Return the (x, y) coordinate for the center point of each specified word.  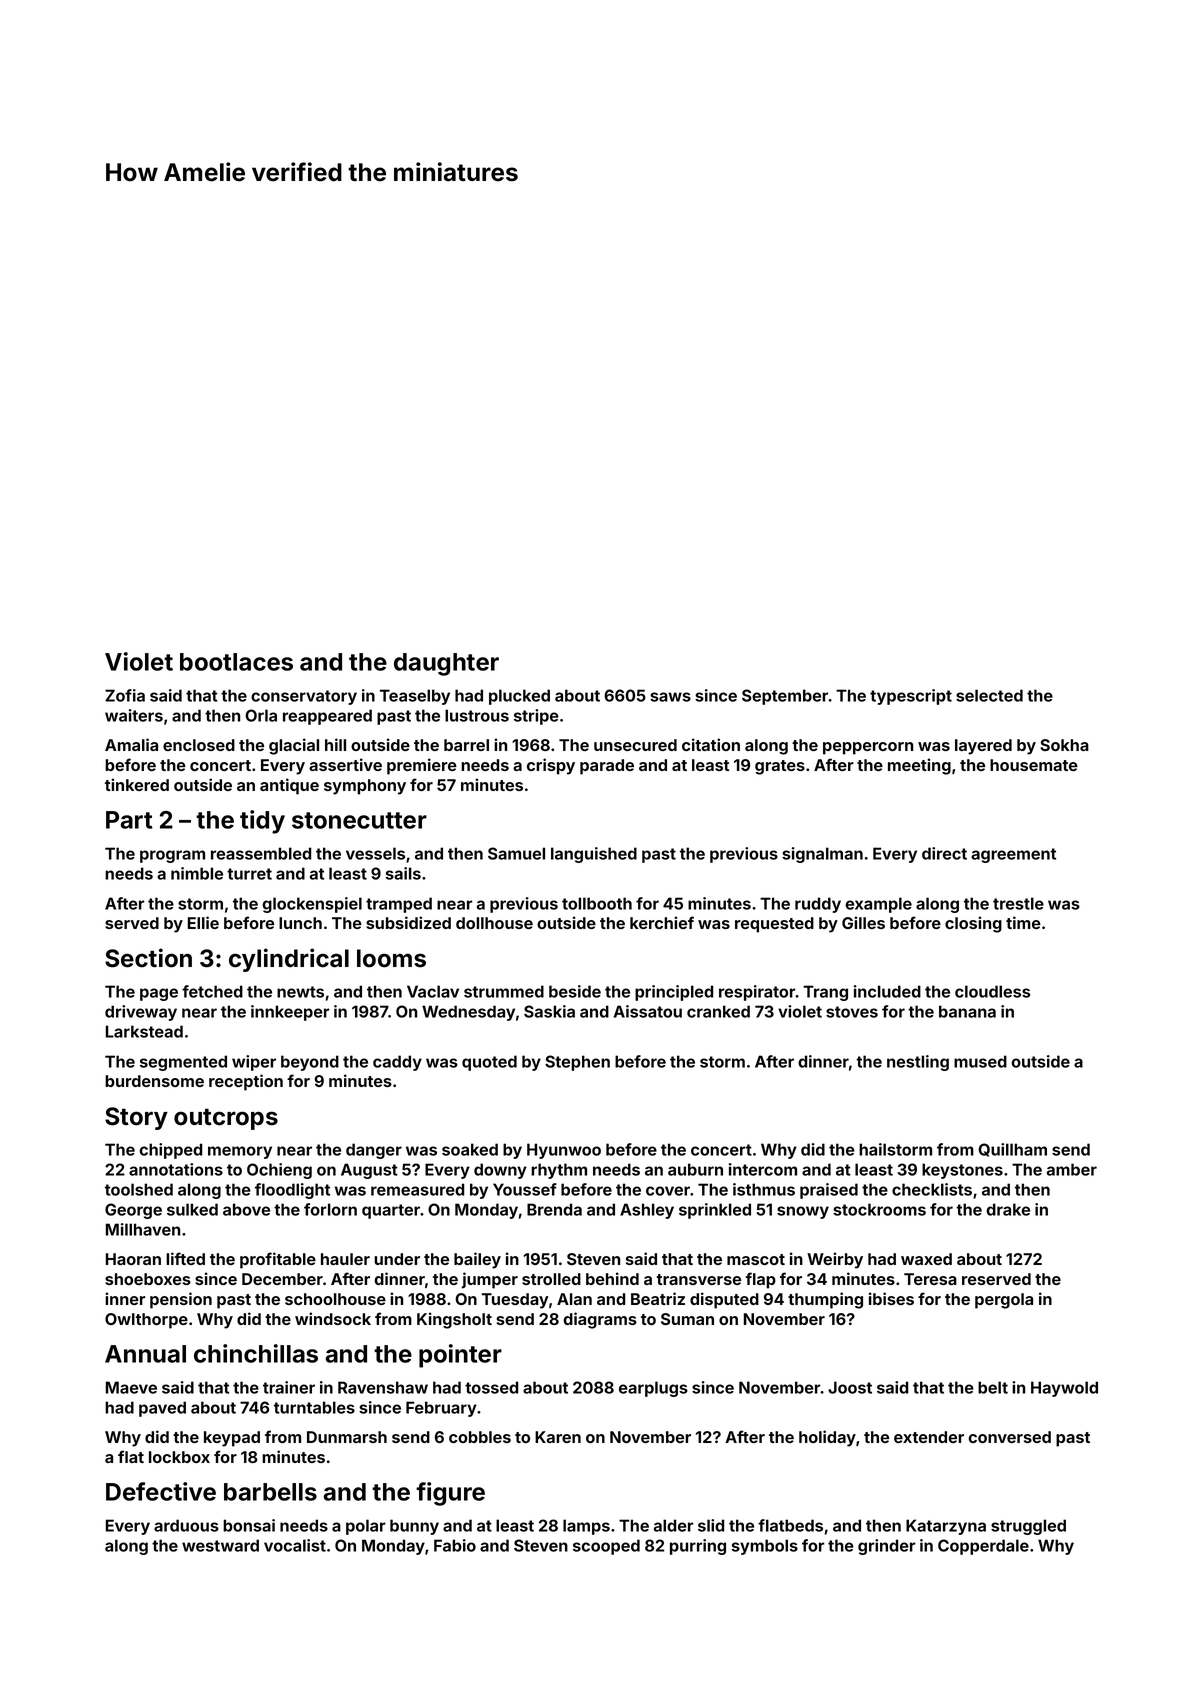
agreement (1013, 855)
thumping (825, 1300)
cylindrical (289, 960)
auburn (695, 1169)
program (172, 856)
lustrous (477, 715)
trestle (1018, 903)
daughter (446, 664)
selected (989, 695)
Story (136, 1118)
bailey (477, 1260)
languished (594, 855)
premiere (422, 766)
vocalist (295, 1545)
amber (1072, 1169)
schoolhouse (335, 1299)
